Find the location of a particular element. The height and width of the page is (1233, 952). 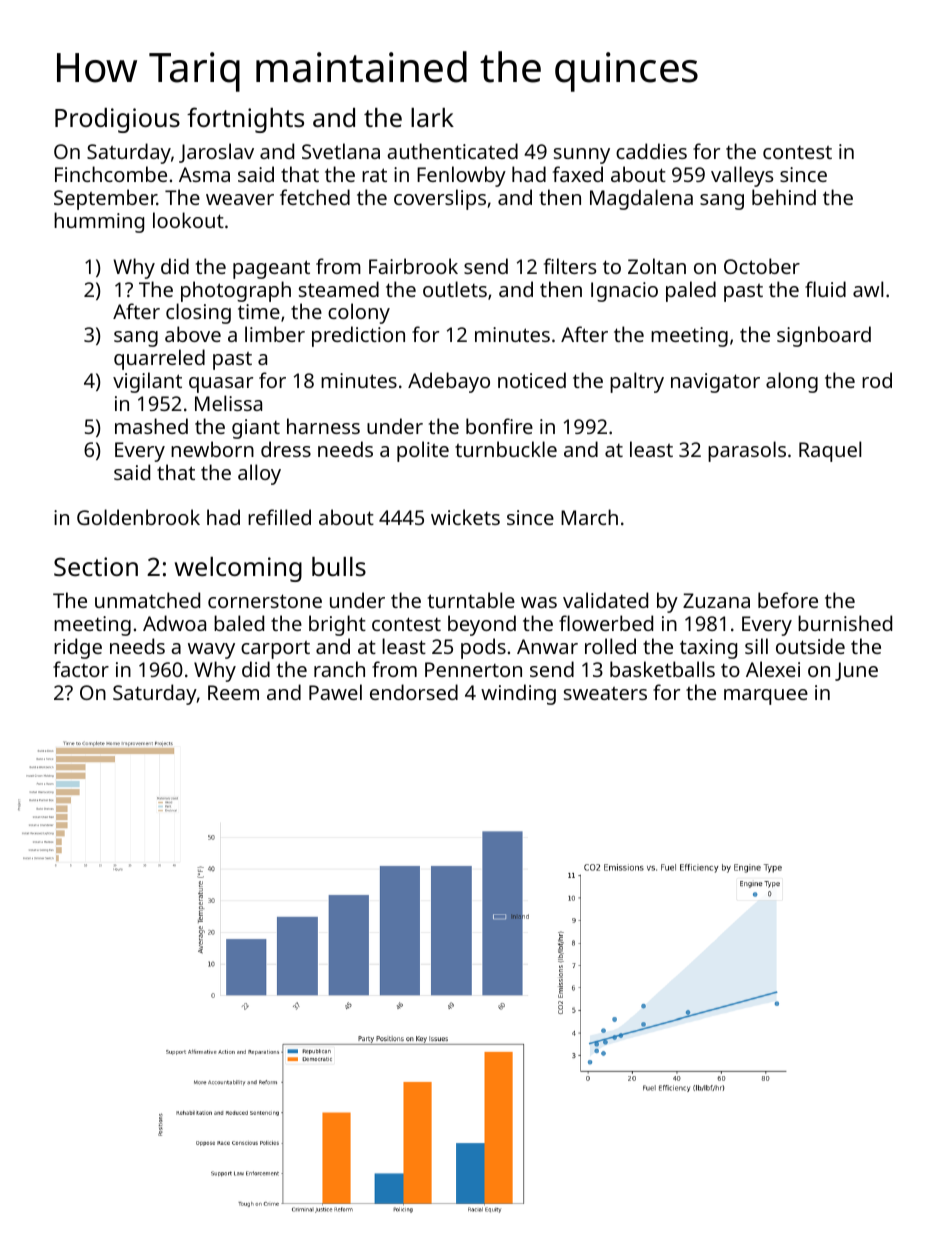

paltry is located at coordinates (637, 382).
